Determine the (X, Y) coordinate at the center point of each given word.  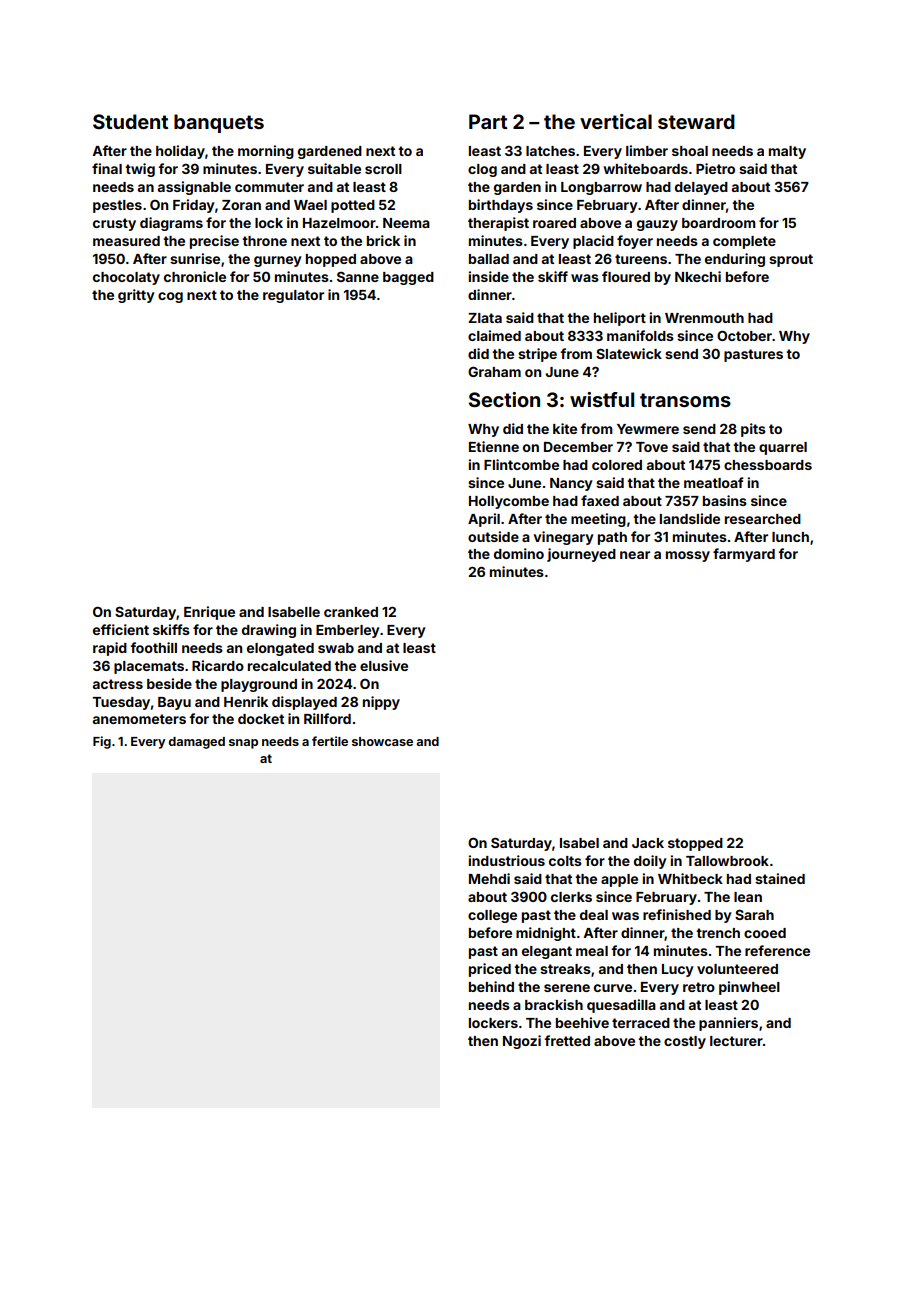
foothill (153, 647)
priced (490, 970)
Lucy (678, 970)
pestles (117, 206)
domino (519, 553)
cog (170, 297)
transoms (685, 400)
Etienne (494, 446)
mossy (688, 556)
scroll (383, 169)
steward (696, 121)
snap (243, 744)
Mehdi (489, 878)
